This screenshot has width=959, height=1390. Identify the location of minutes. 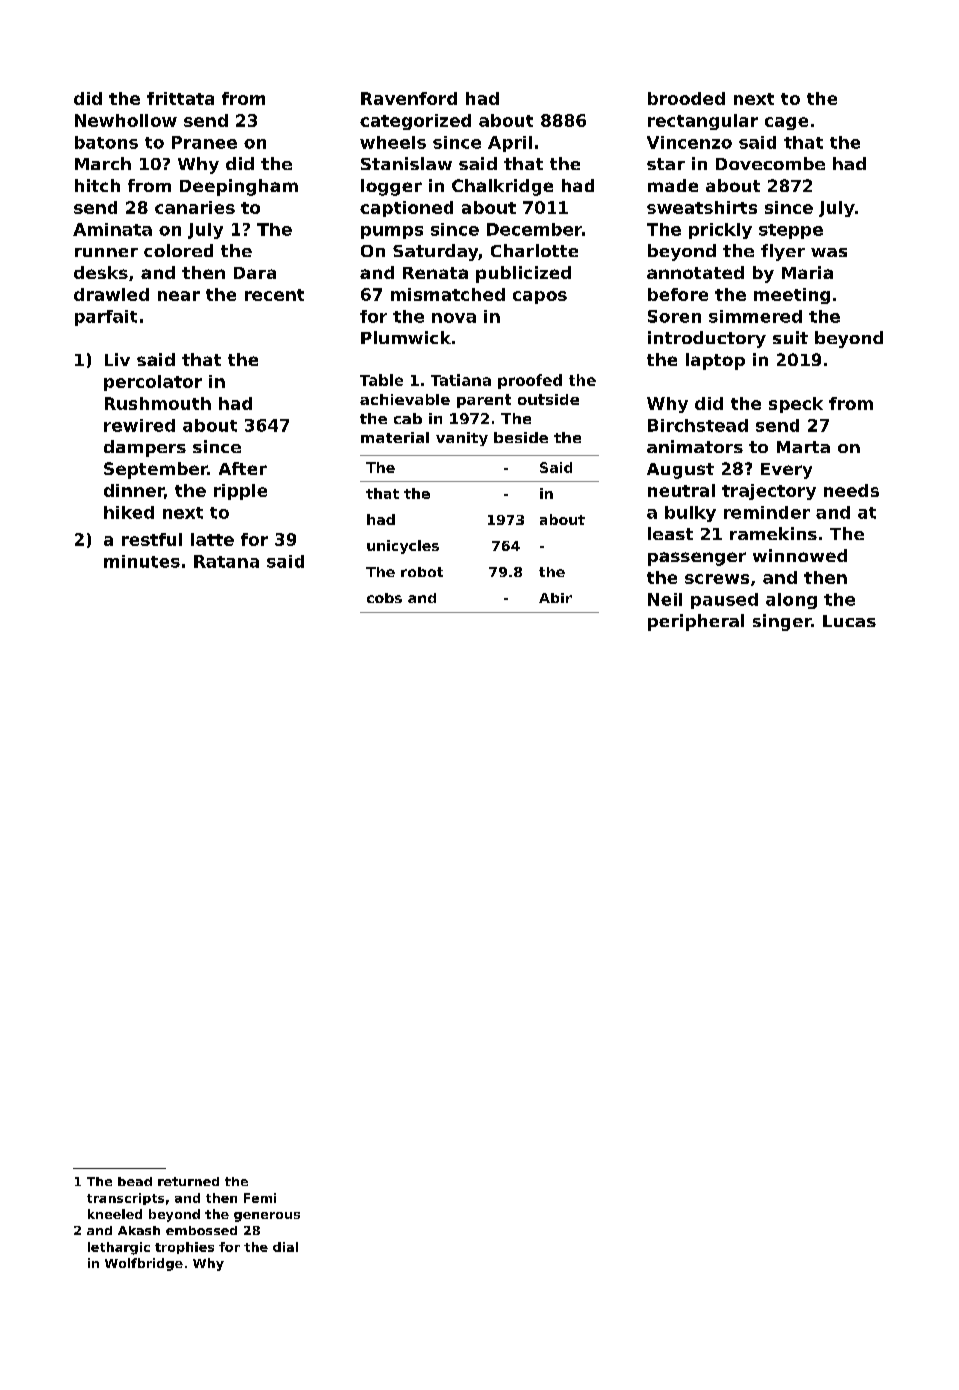
(142, 561).
